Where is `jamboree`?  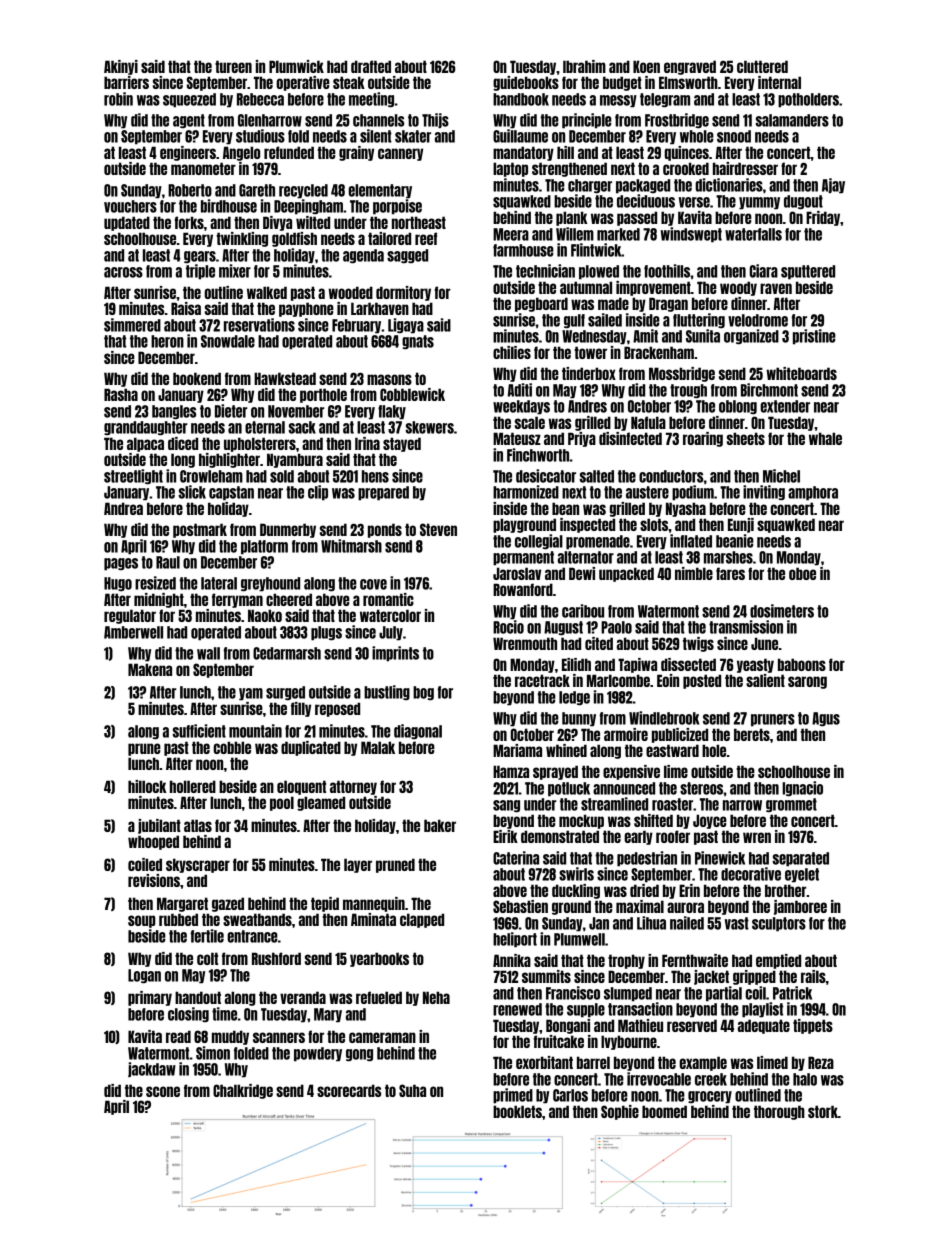
jamboree is located at coordinates (800, 907).
